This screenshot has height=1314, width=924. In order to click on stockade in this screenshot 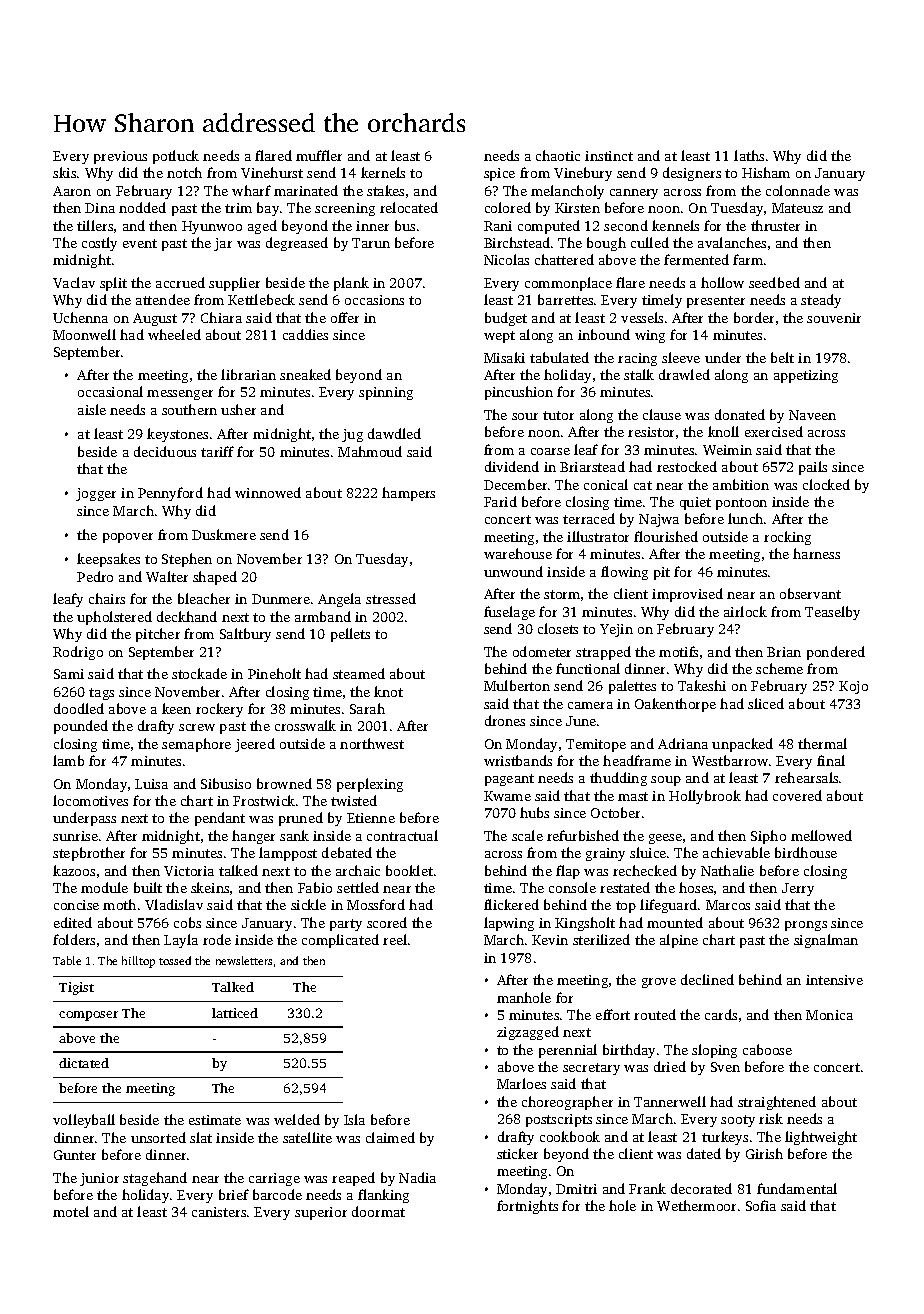, I will do `click(199, 673)`.
